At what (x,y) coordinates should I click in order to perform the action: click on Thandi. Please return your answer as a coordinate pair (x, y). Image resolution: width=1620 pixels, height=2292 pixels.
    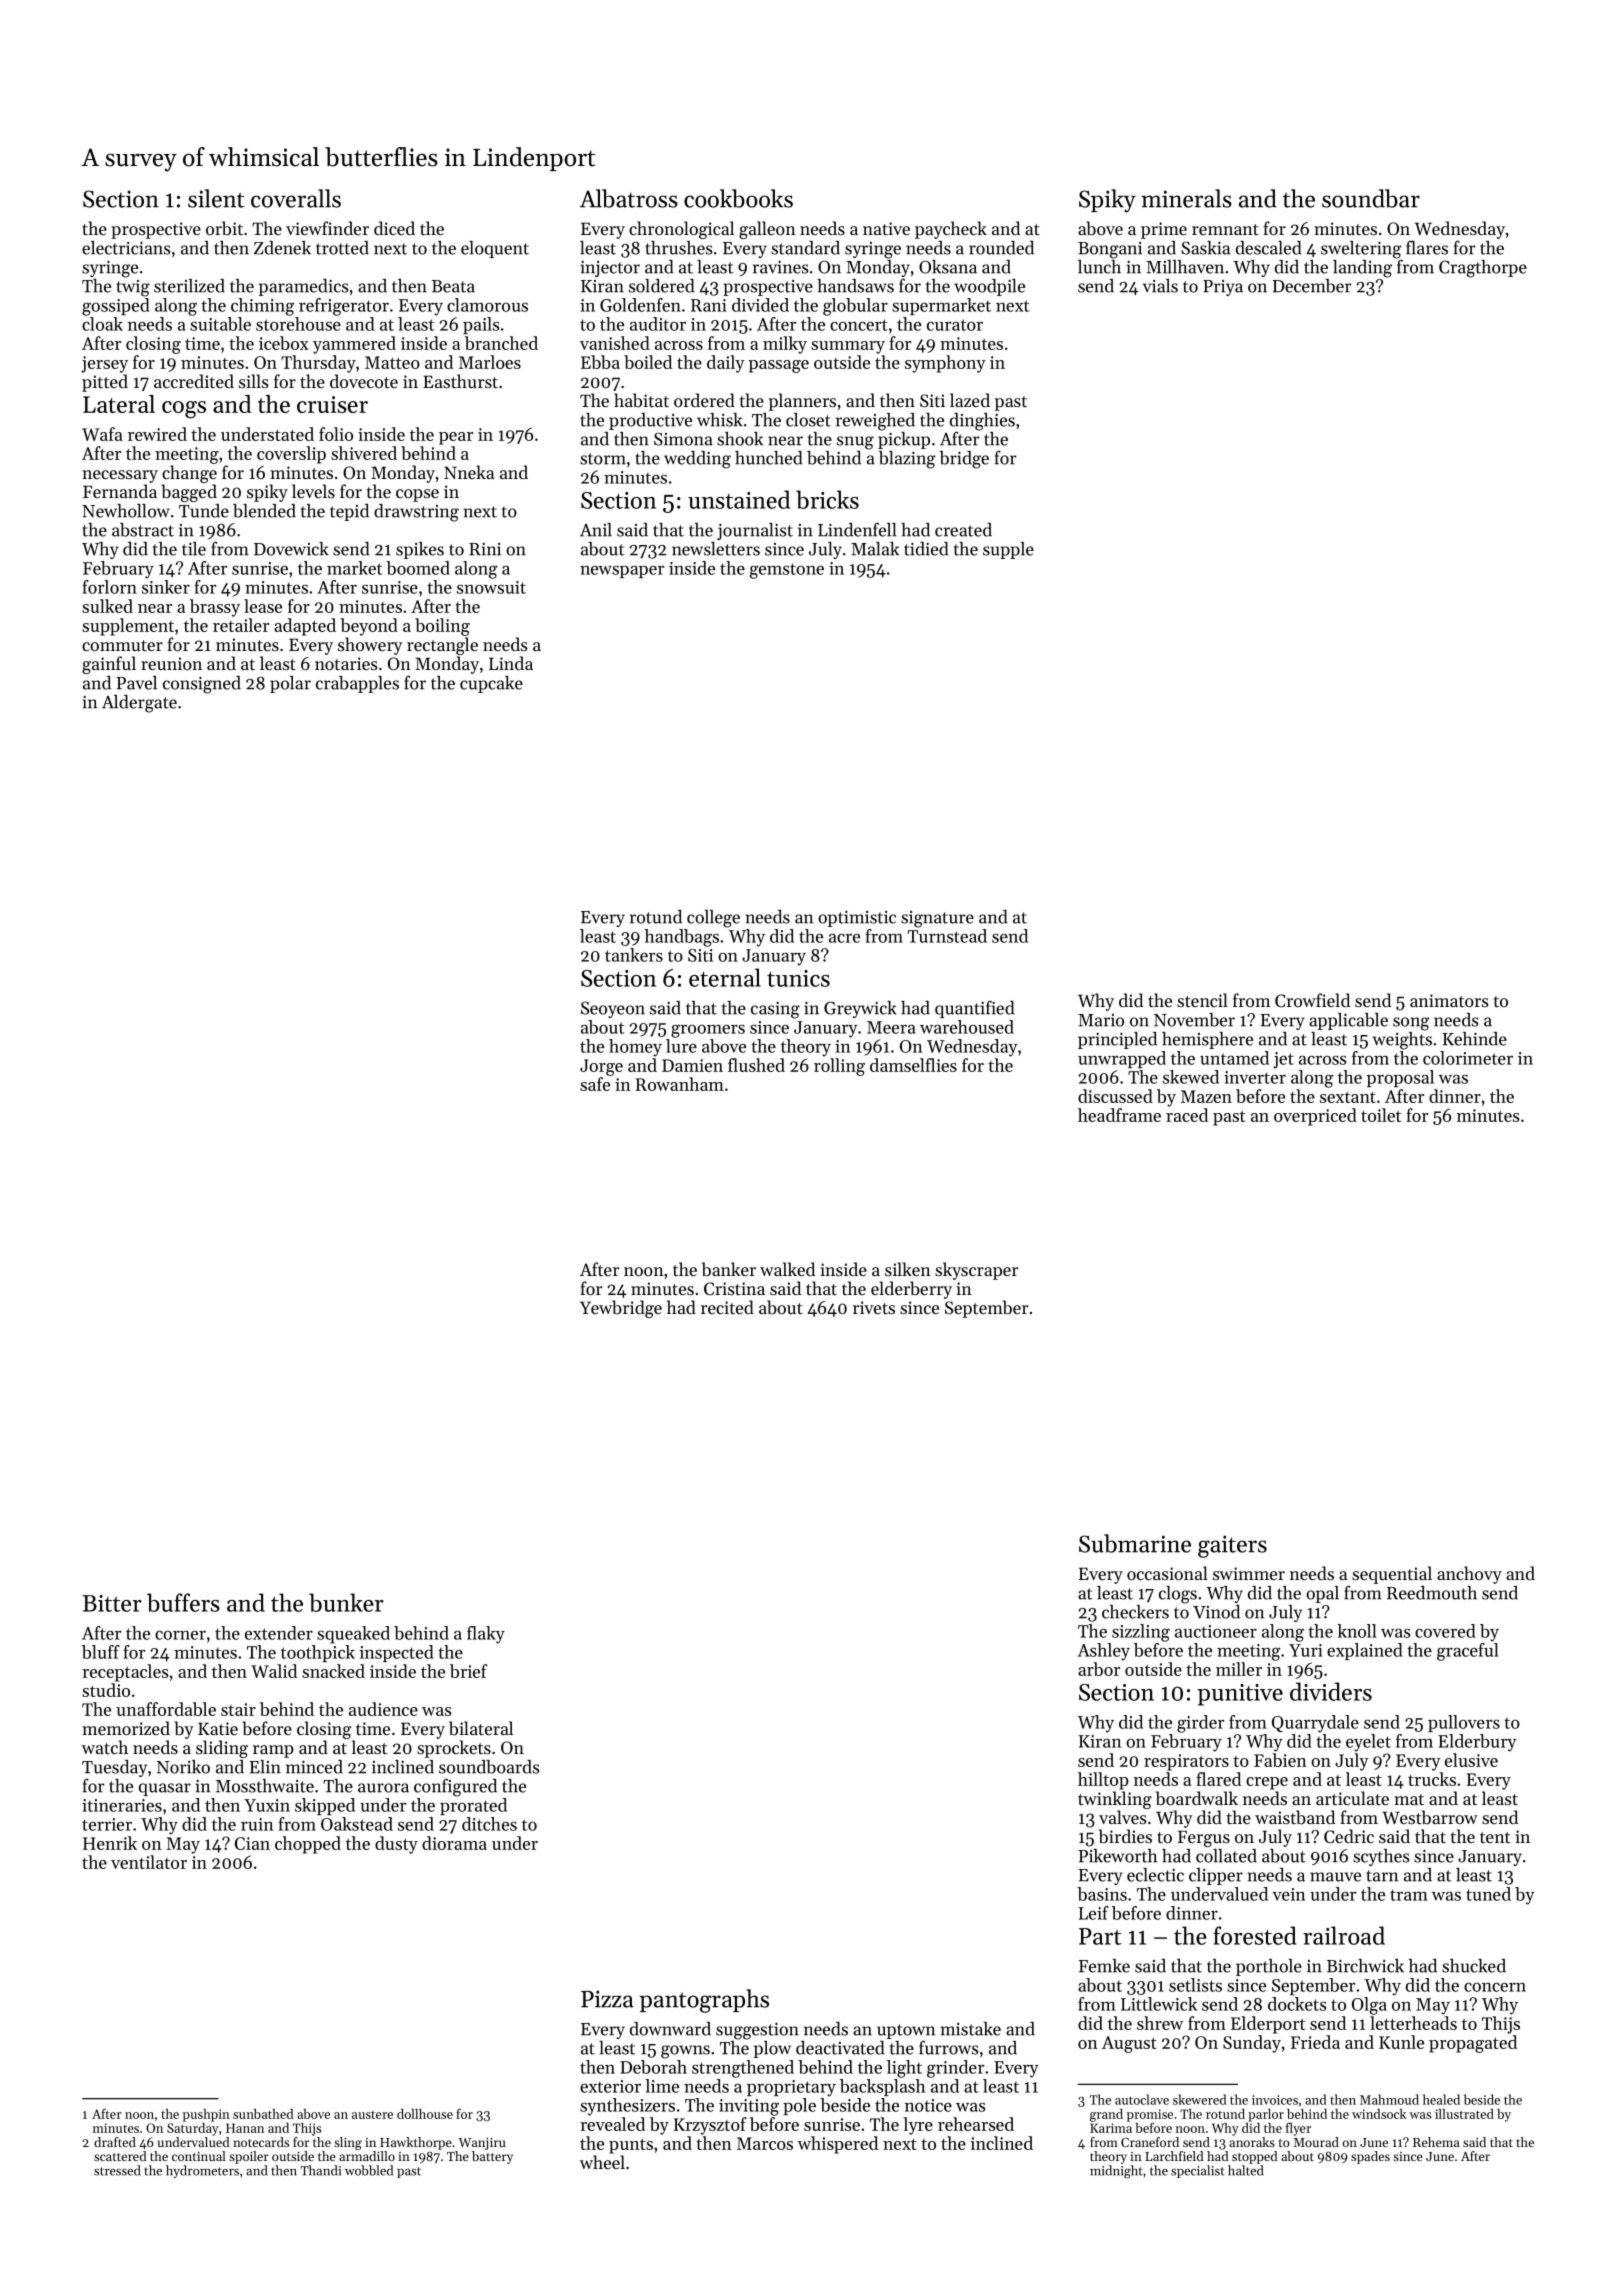
    Looking at the image, I should click on (321, 2170).
